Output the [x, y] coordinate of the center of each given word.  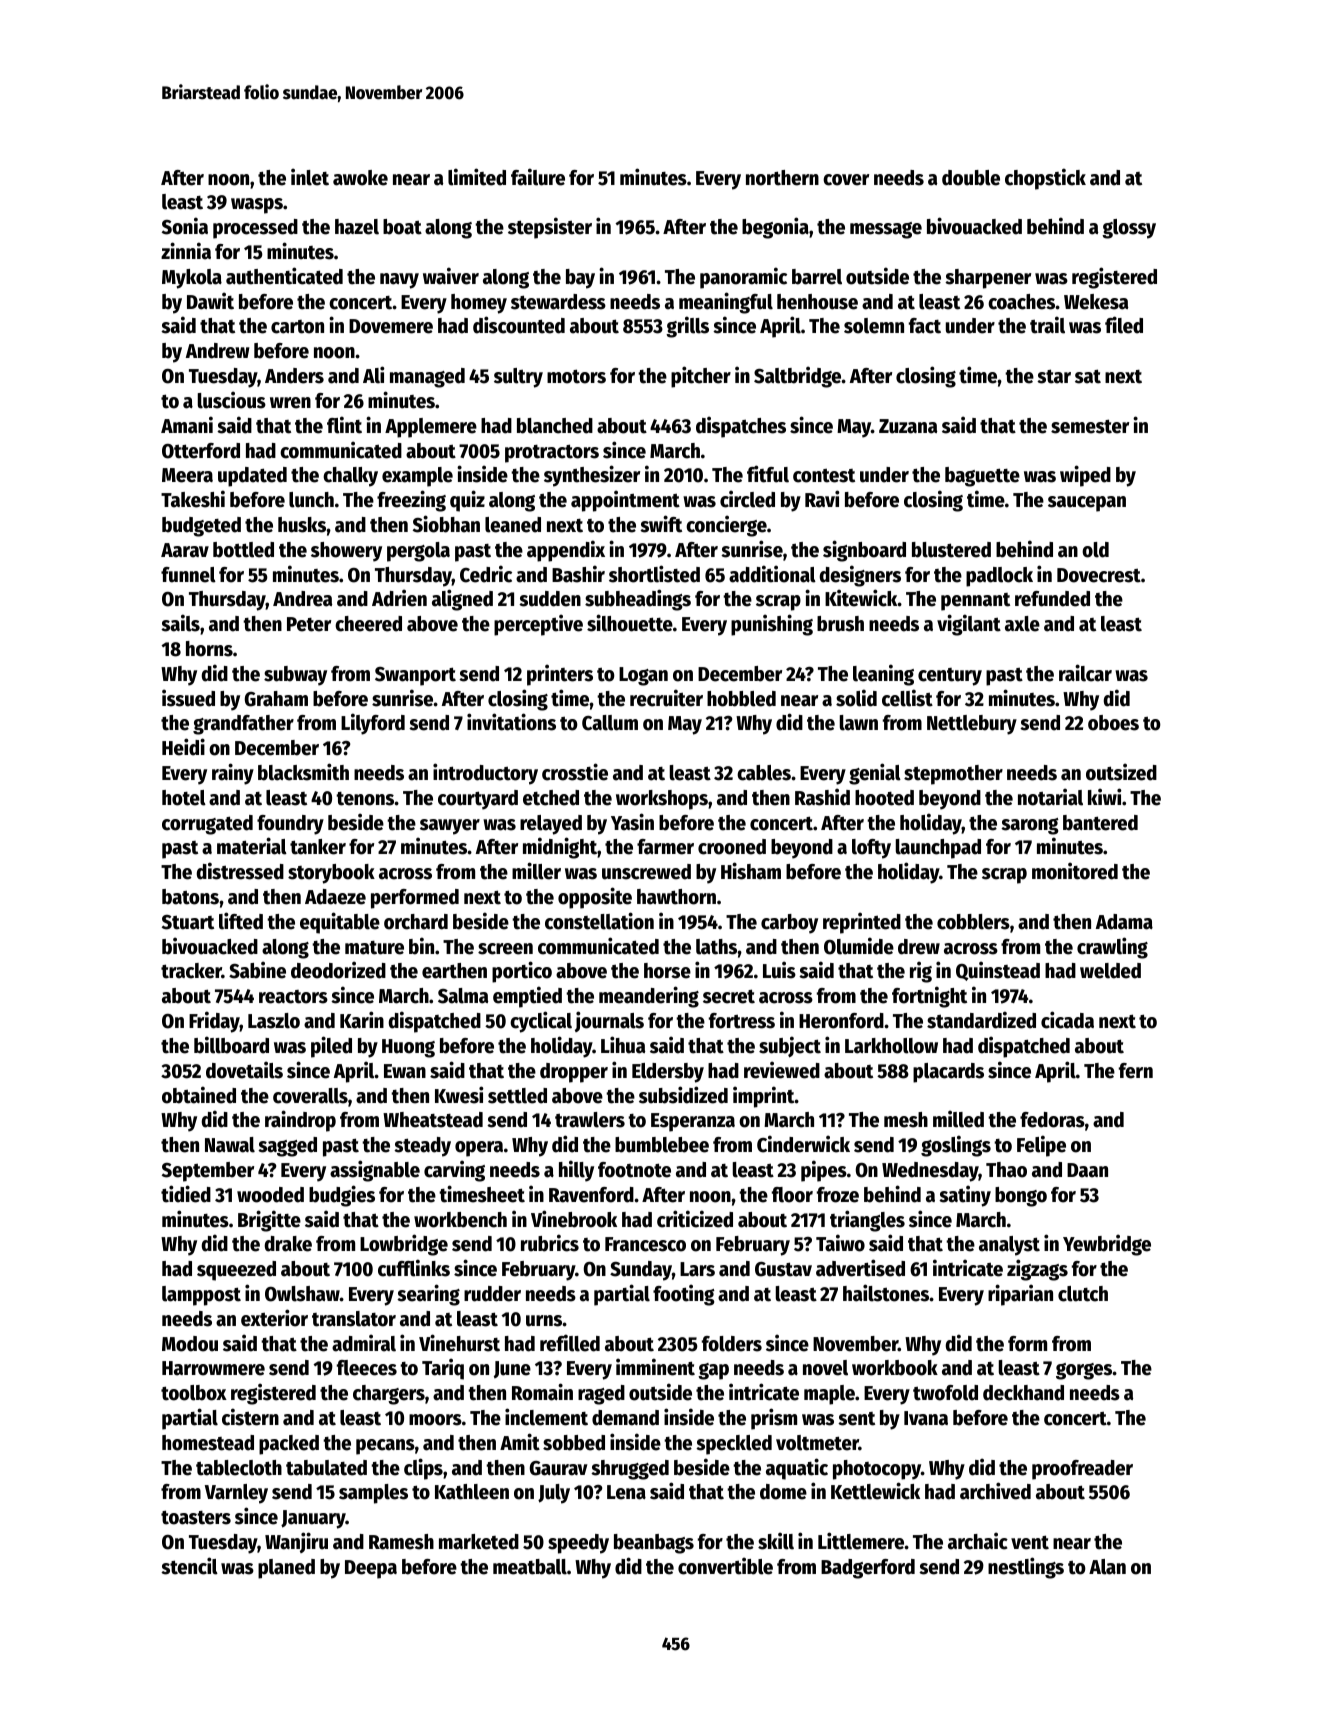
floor [792, 1195]
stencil [189, 1566]
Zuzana [908, 426]
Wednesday [930, 1172]
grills [687, 327]
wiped [1085, 476]
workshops [662, 800]
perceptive [538, 625]
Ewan [405, 1071]
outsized [1121, 772]
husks [302, 525]
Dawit [210, 301]
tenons [365, 799]
